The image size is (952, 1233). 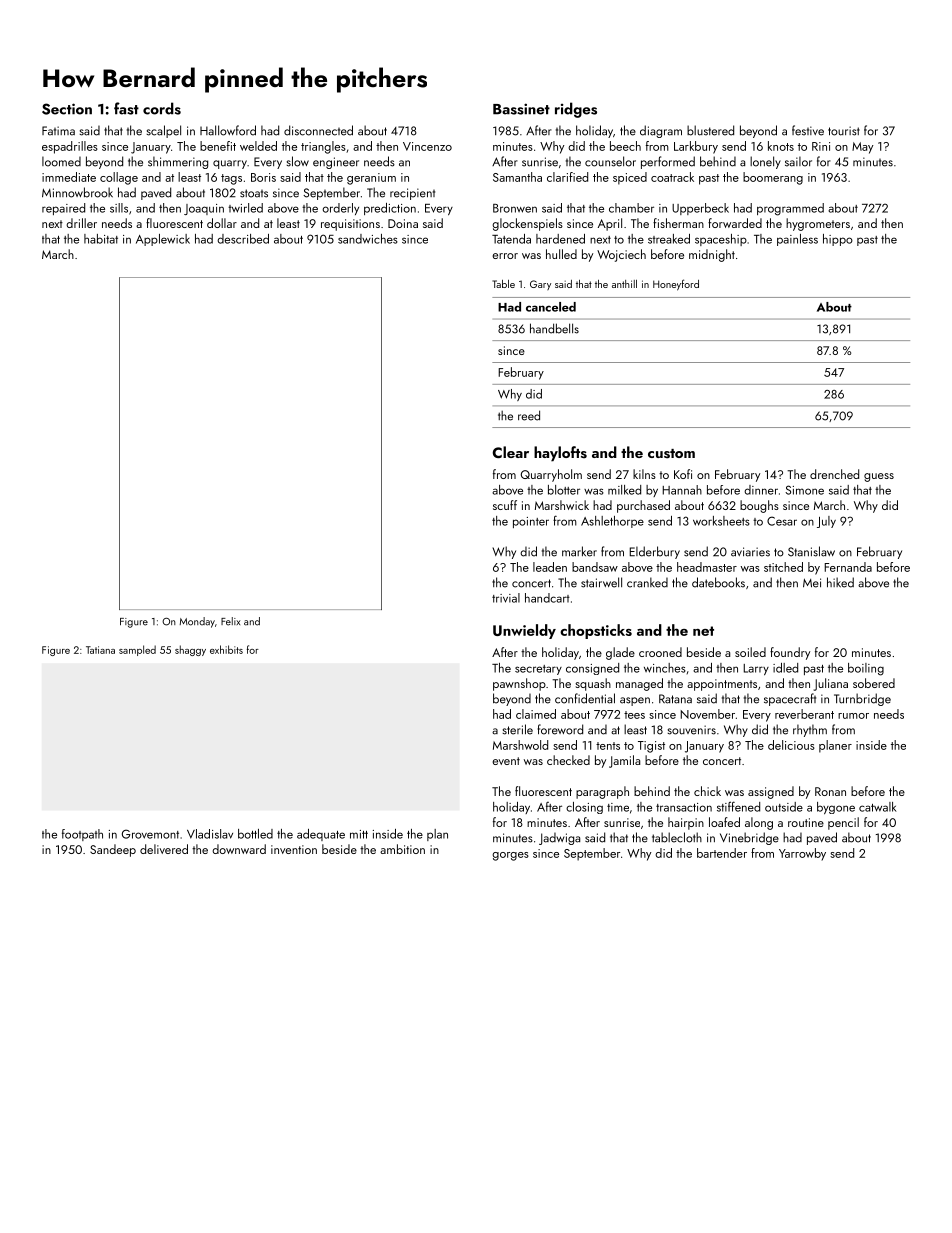 What do you see at coordinates (197, 622) in the screenshot?
I see `Monday` at bounding box center [197, 622].
